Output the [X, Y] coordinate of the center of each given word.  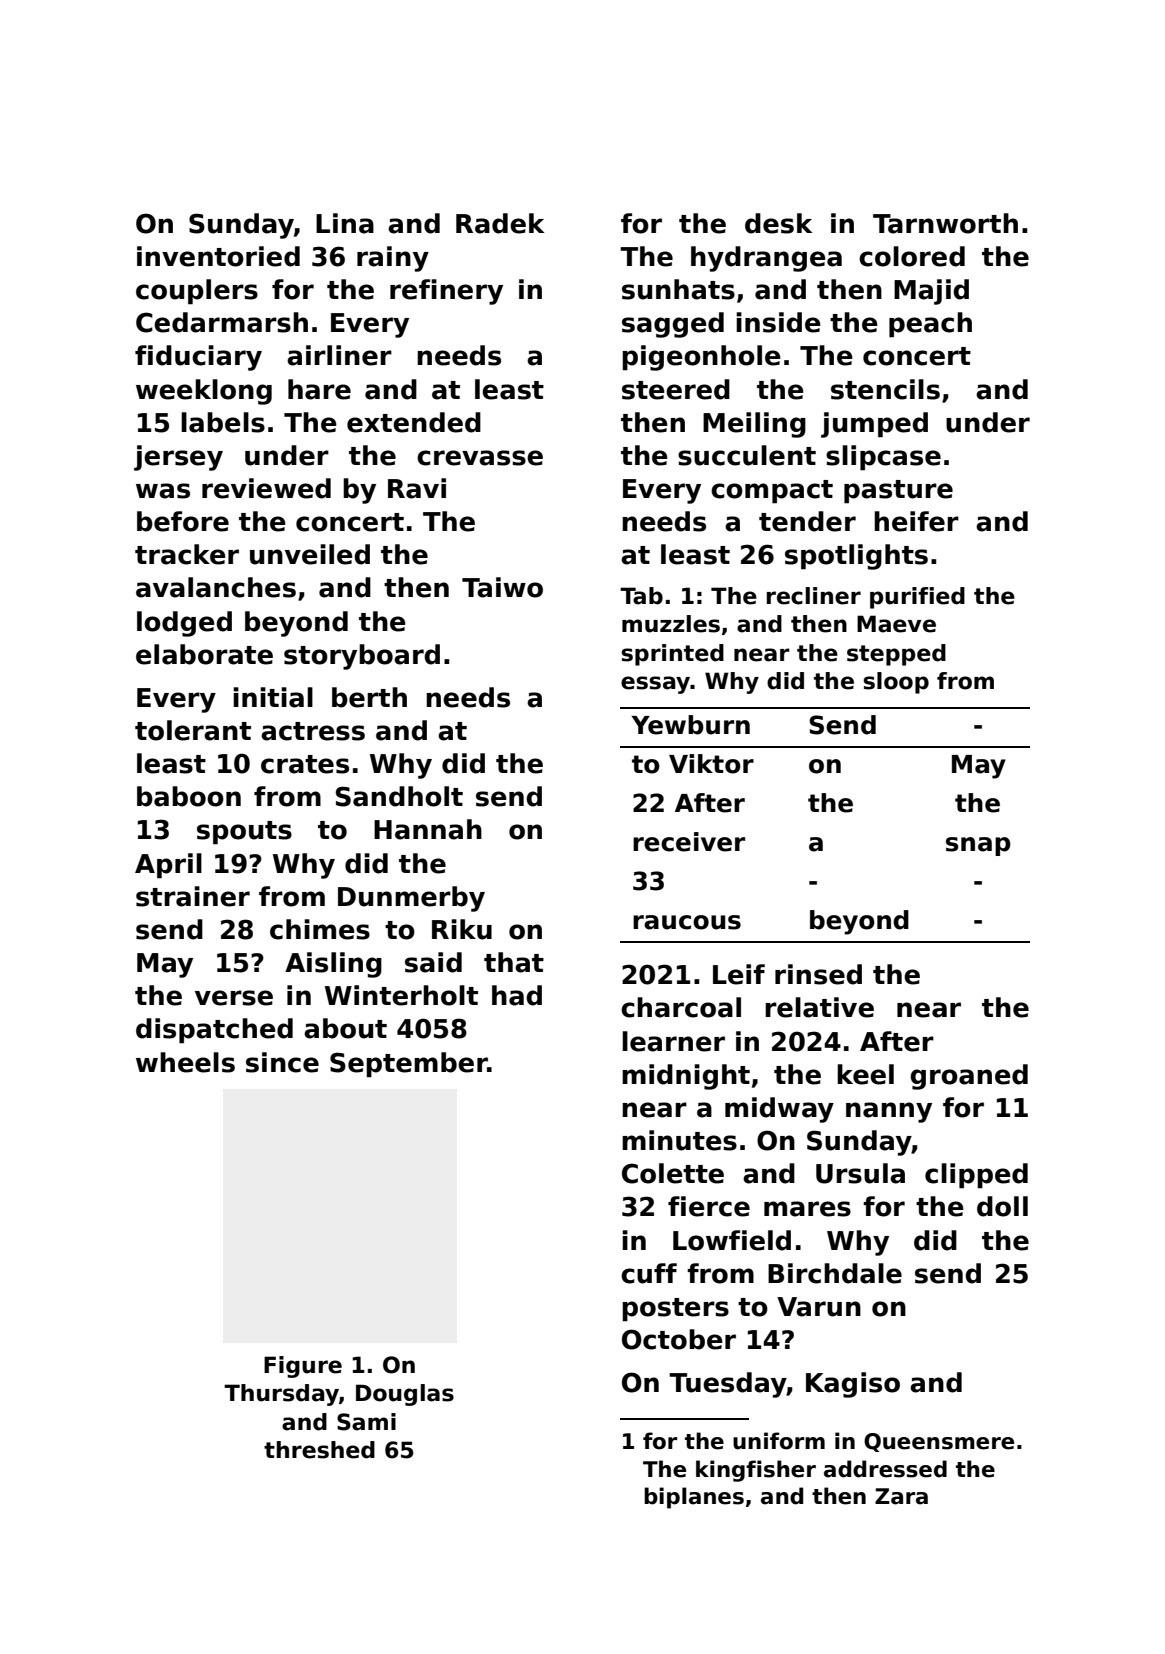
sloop [896, 683]
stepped [896, 655]
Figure [303, 1367]
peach [930, 325]
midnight [686, 1077]
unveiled [310, 554]
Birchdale [835, 1273]
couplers [197, 292]
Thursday [281, 1395]
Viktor [711, 764]
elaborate [204, 654]
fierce [709, 1206]
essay [656, 685]
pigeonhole [701, 358]
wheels [185, 1062]
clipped [976, 1176]
